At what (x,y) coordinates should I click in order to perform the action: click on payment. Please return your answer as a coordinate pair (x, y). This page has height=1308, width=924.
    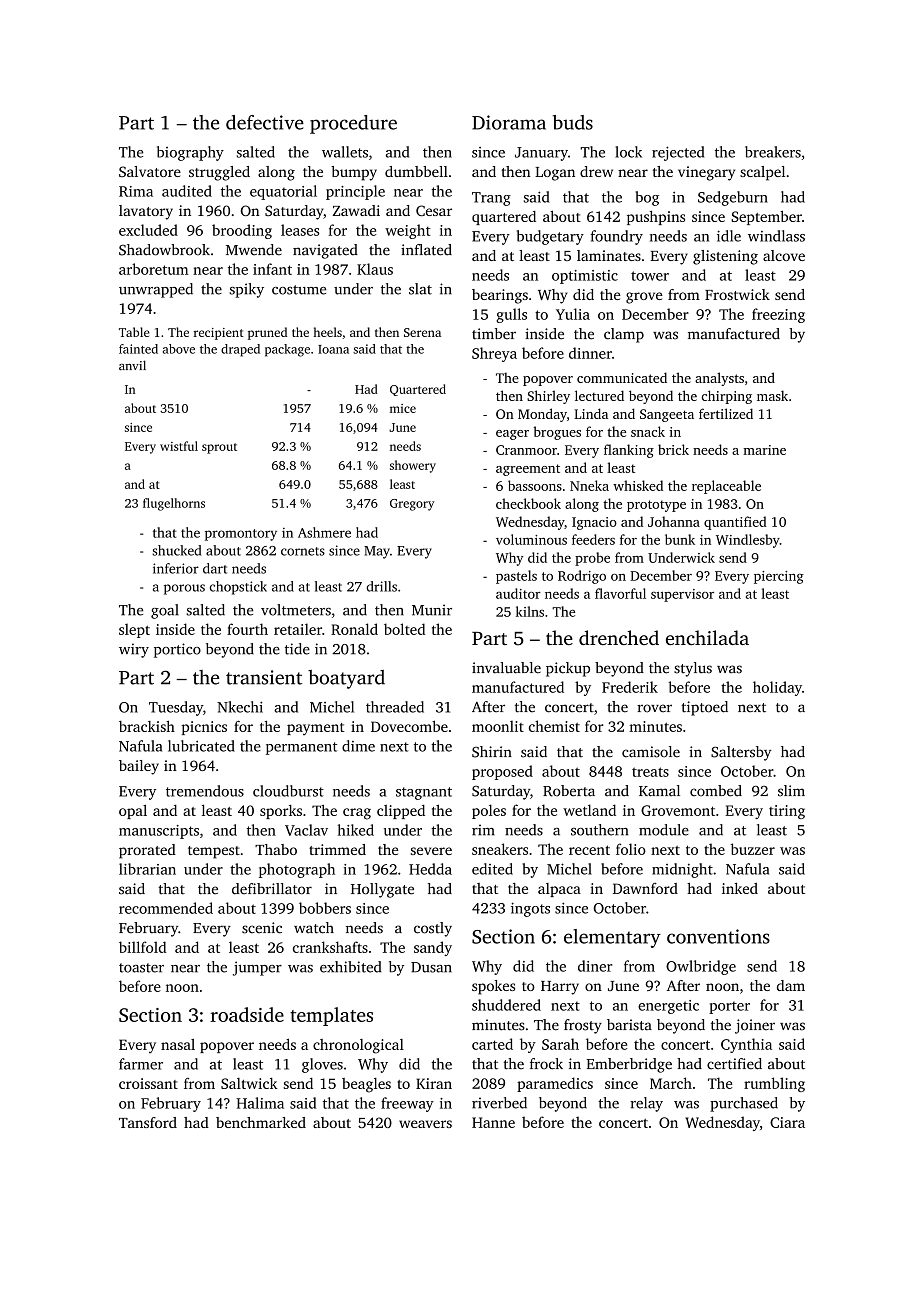
    Looking at the image, I should click on (315, 729).
